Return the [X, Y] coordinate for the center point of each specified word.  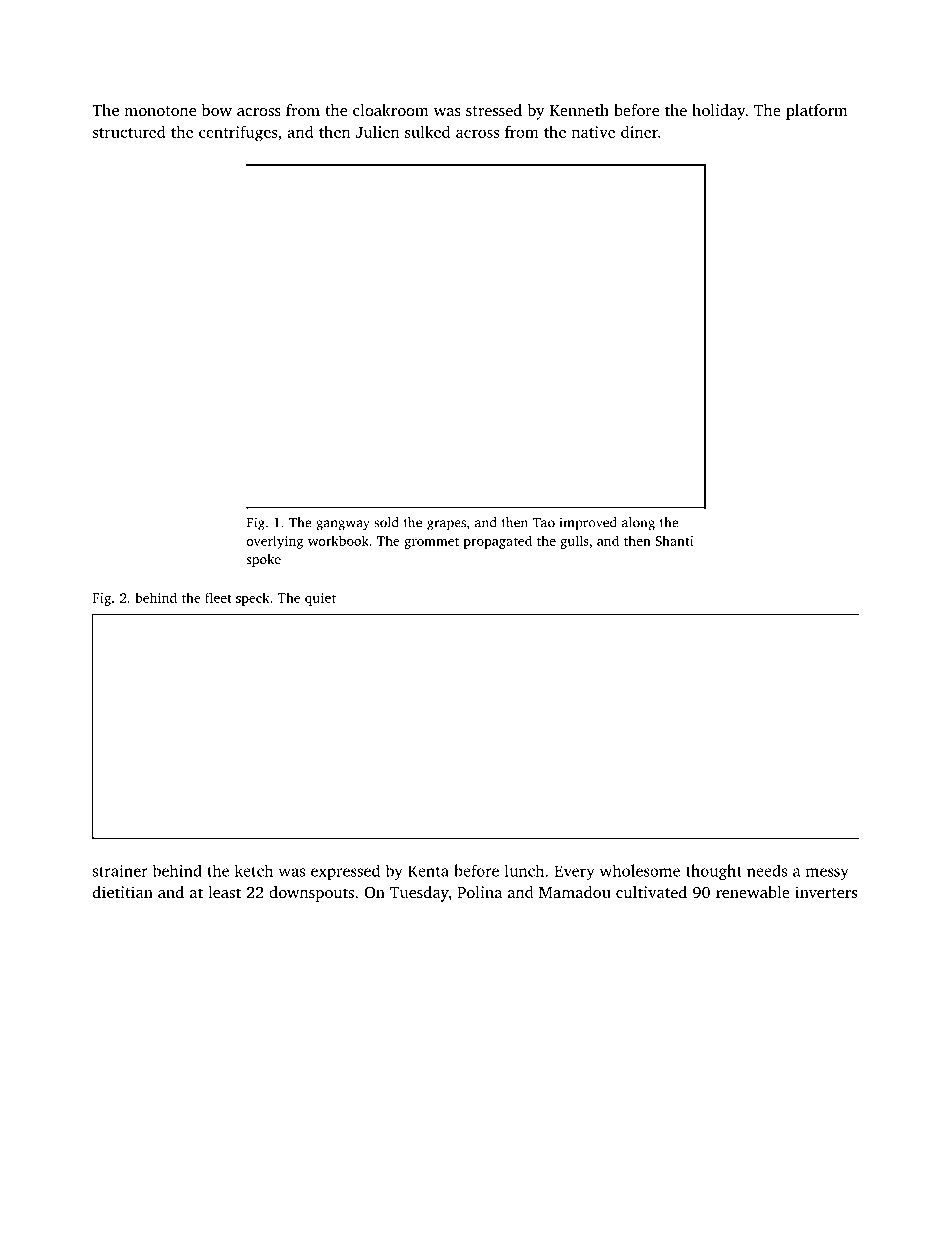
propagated [497, 542]
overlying [274, 542]
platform [817, 112]
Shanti [674, 540]
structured [129, 132]
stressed [494, 110]
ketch [254, 870]
